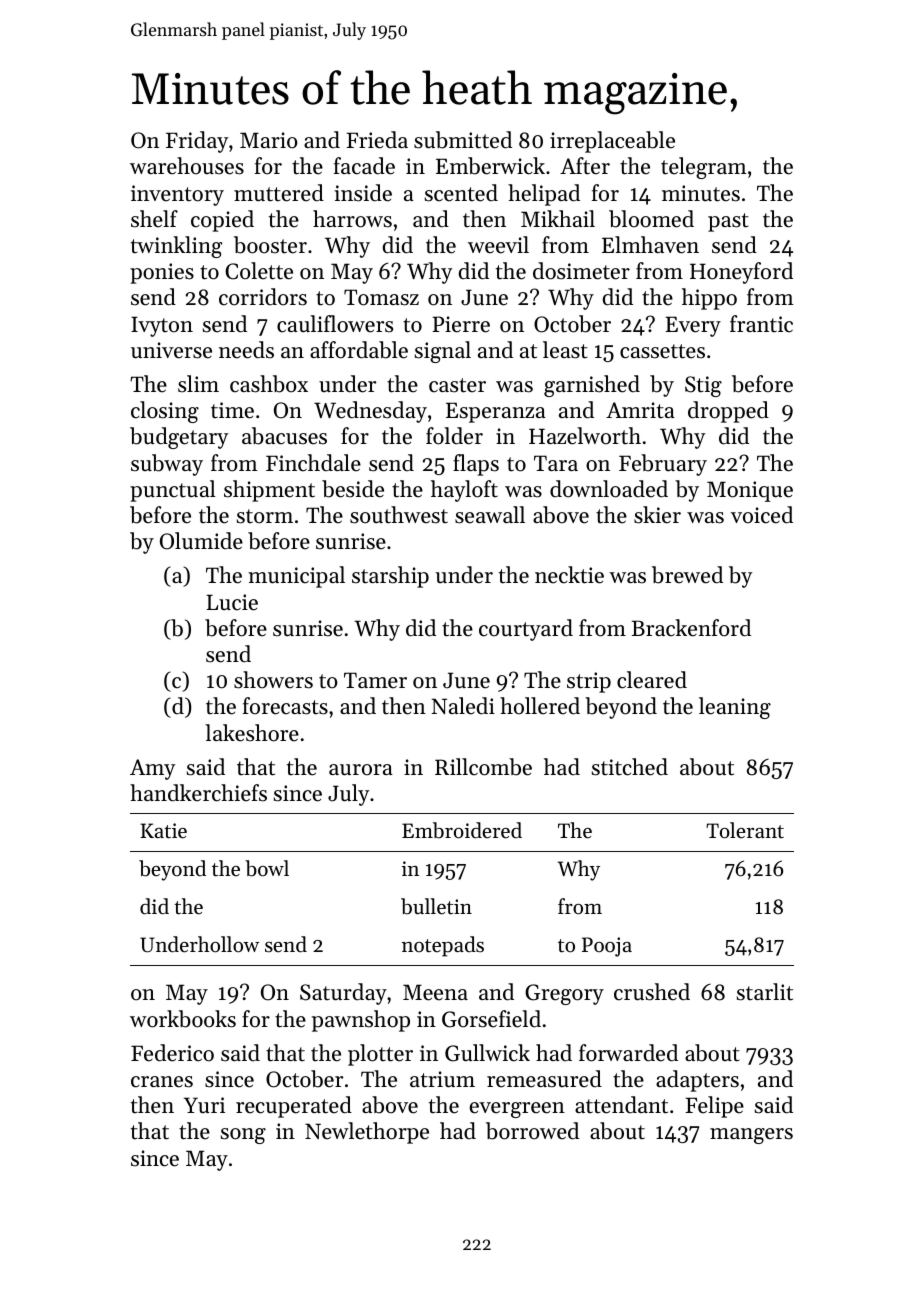  Describe the element at coordinates (750, 491) in the page. I see `Monique` at that location.
